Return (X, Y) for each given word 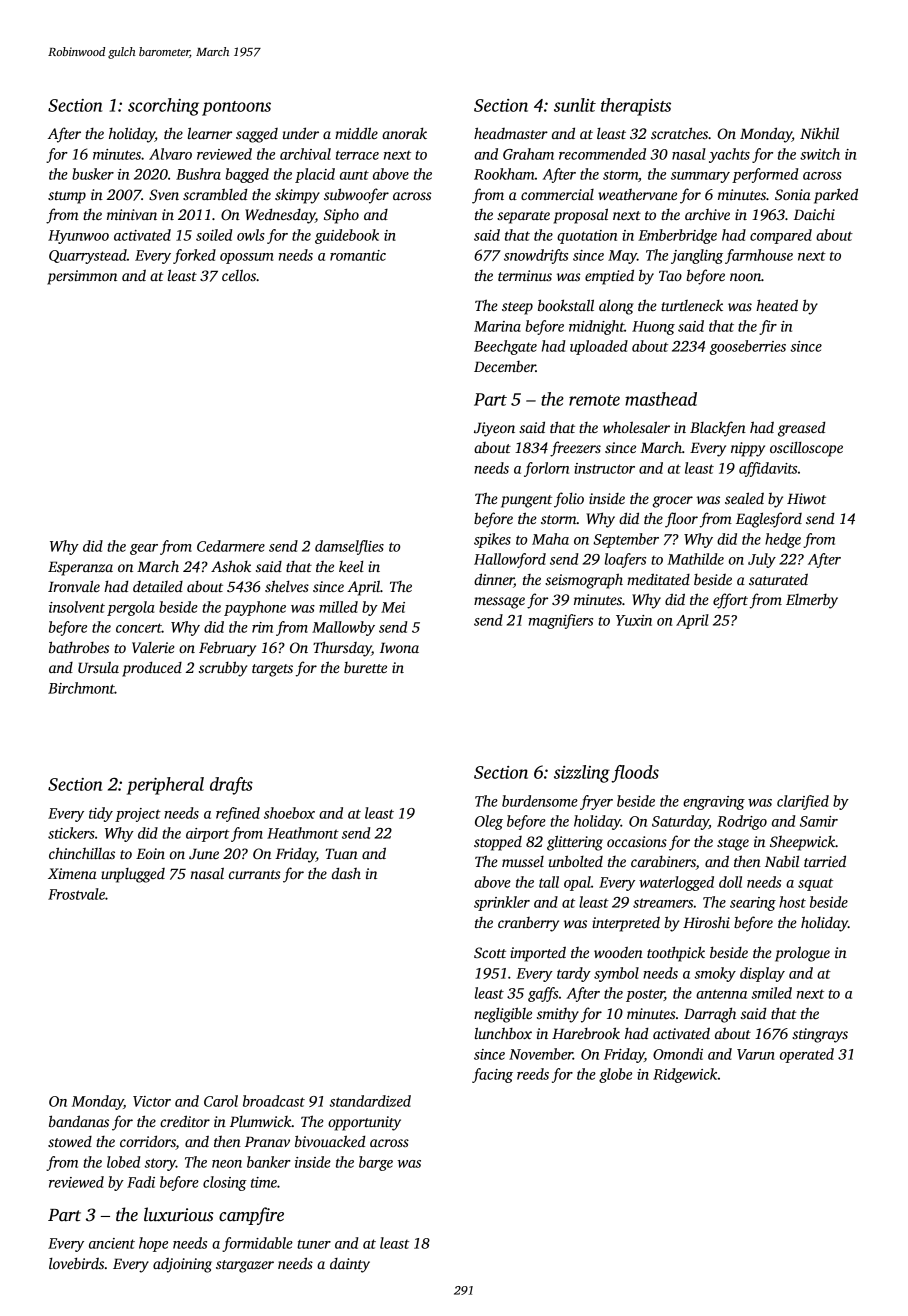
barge (376, 1163)
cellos (239, 275)
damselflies (349, 547)
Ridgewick (685, 1075)
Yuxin (634, 620)
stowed (70, 1141)
